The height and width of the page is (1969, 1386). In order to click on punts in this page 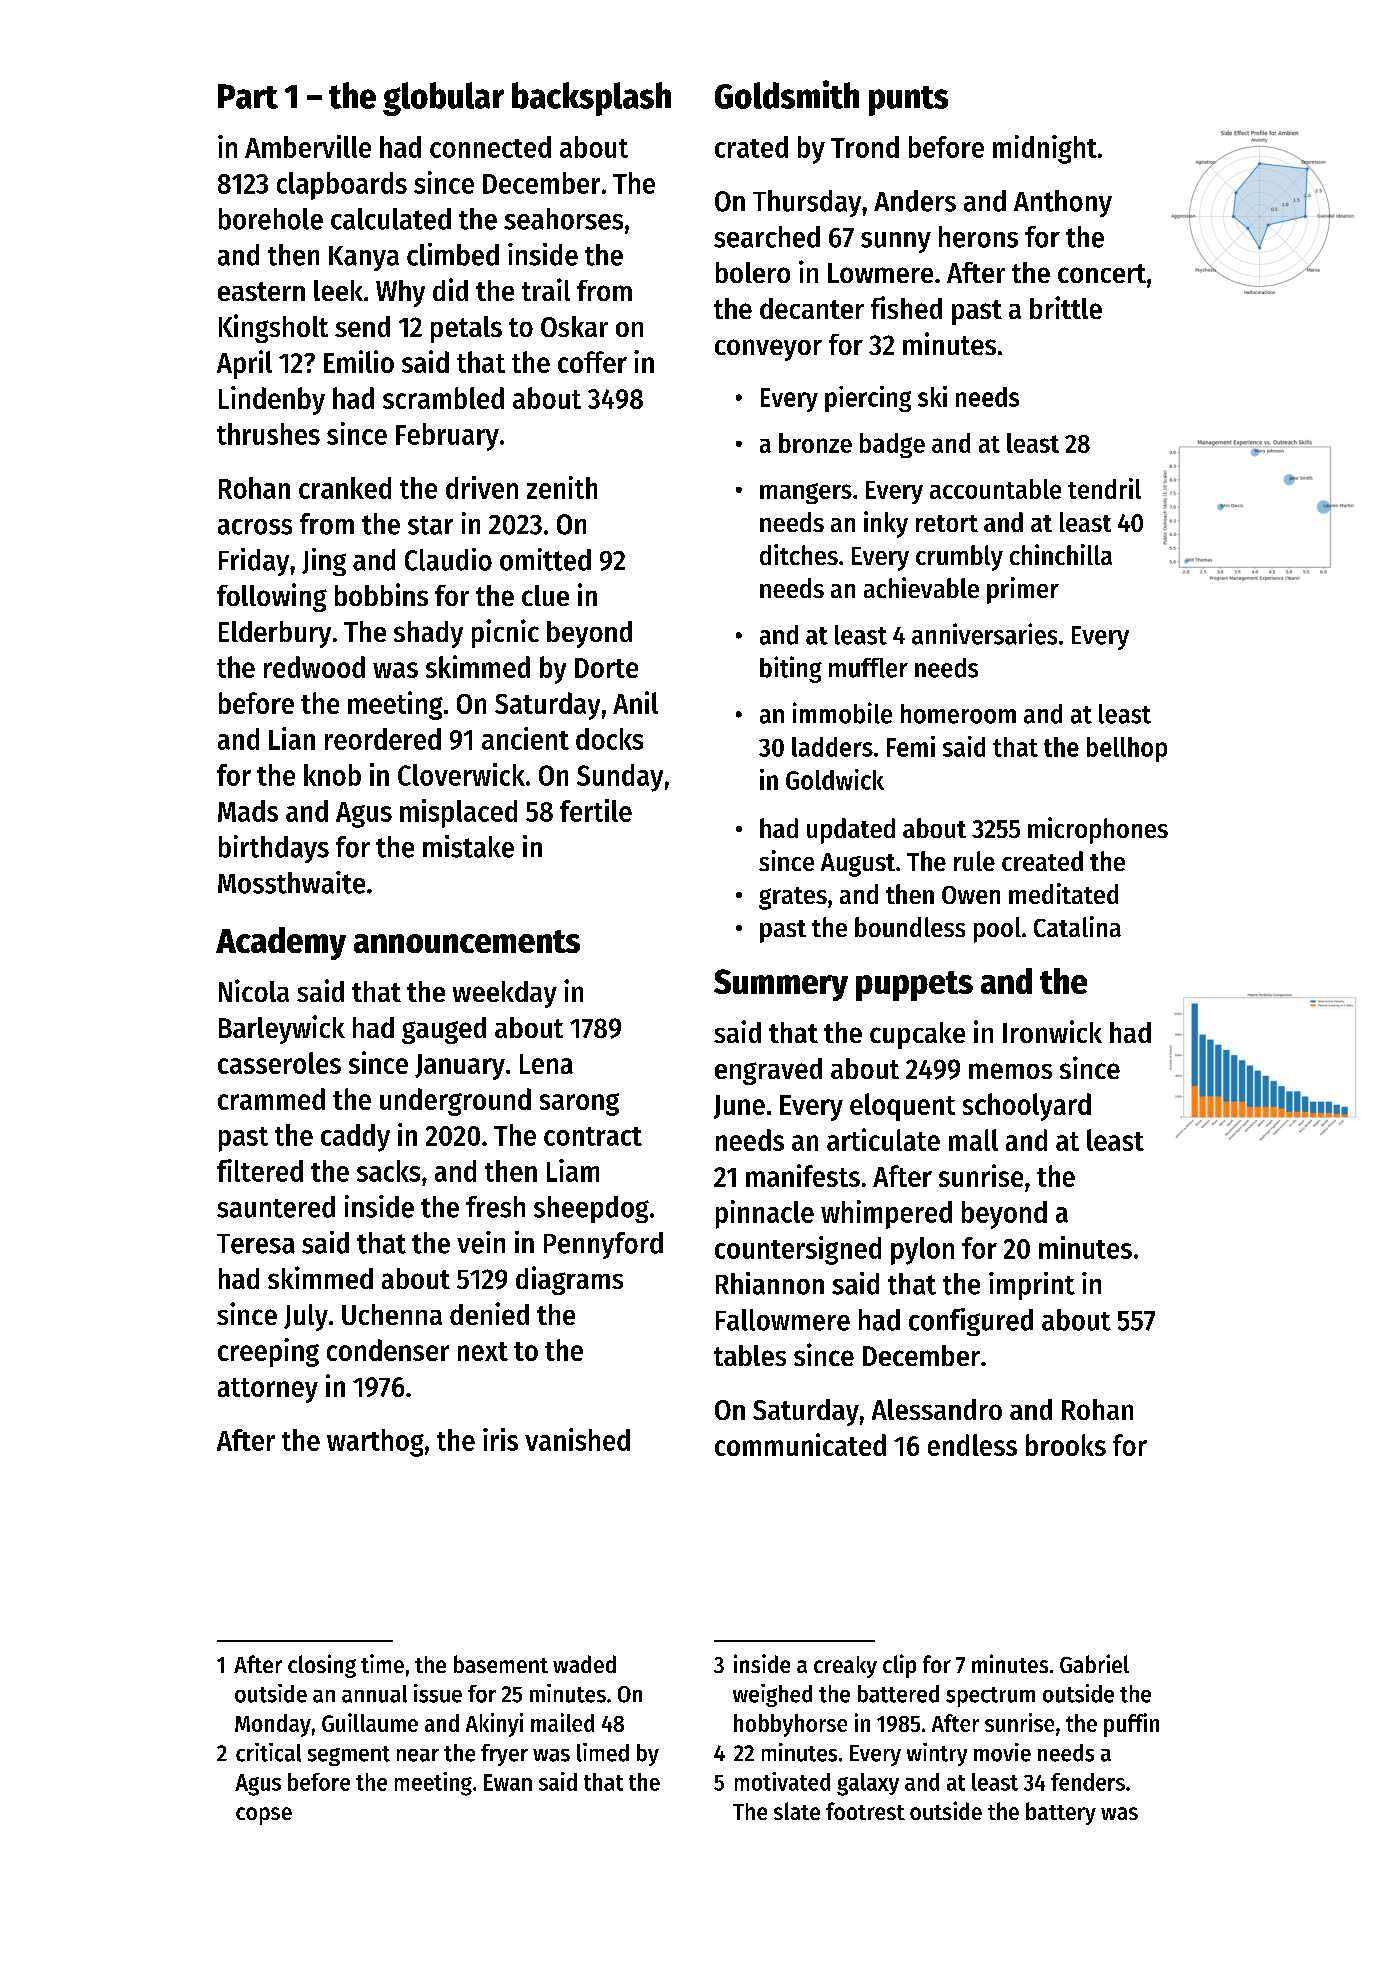, I will do `click(908, 101)`.
